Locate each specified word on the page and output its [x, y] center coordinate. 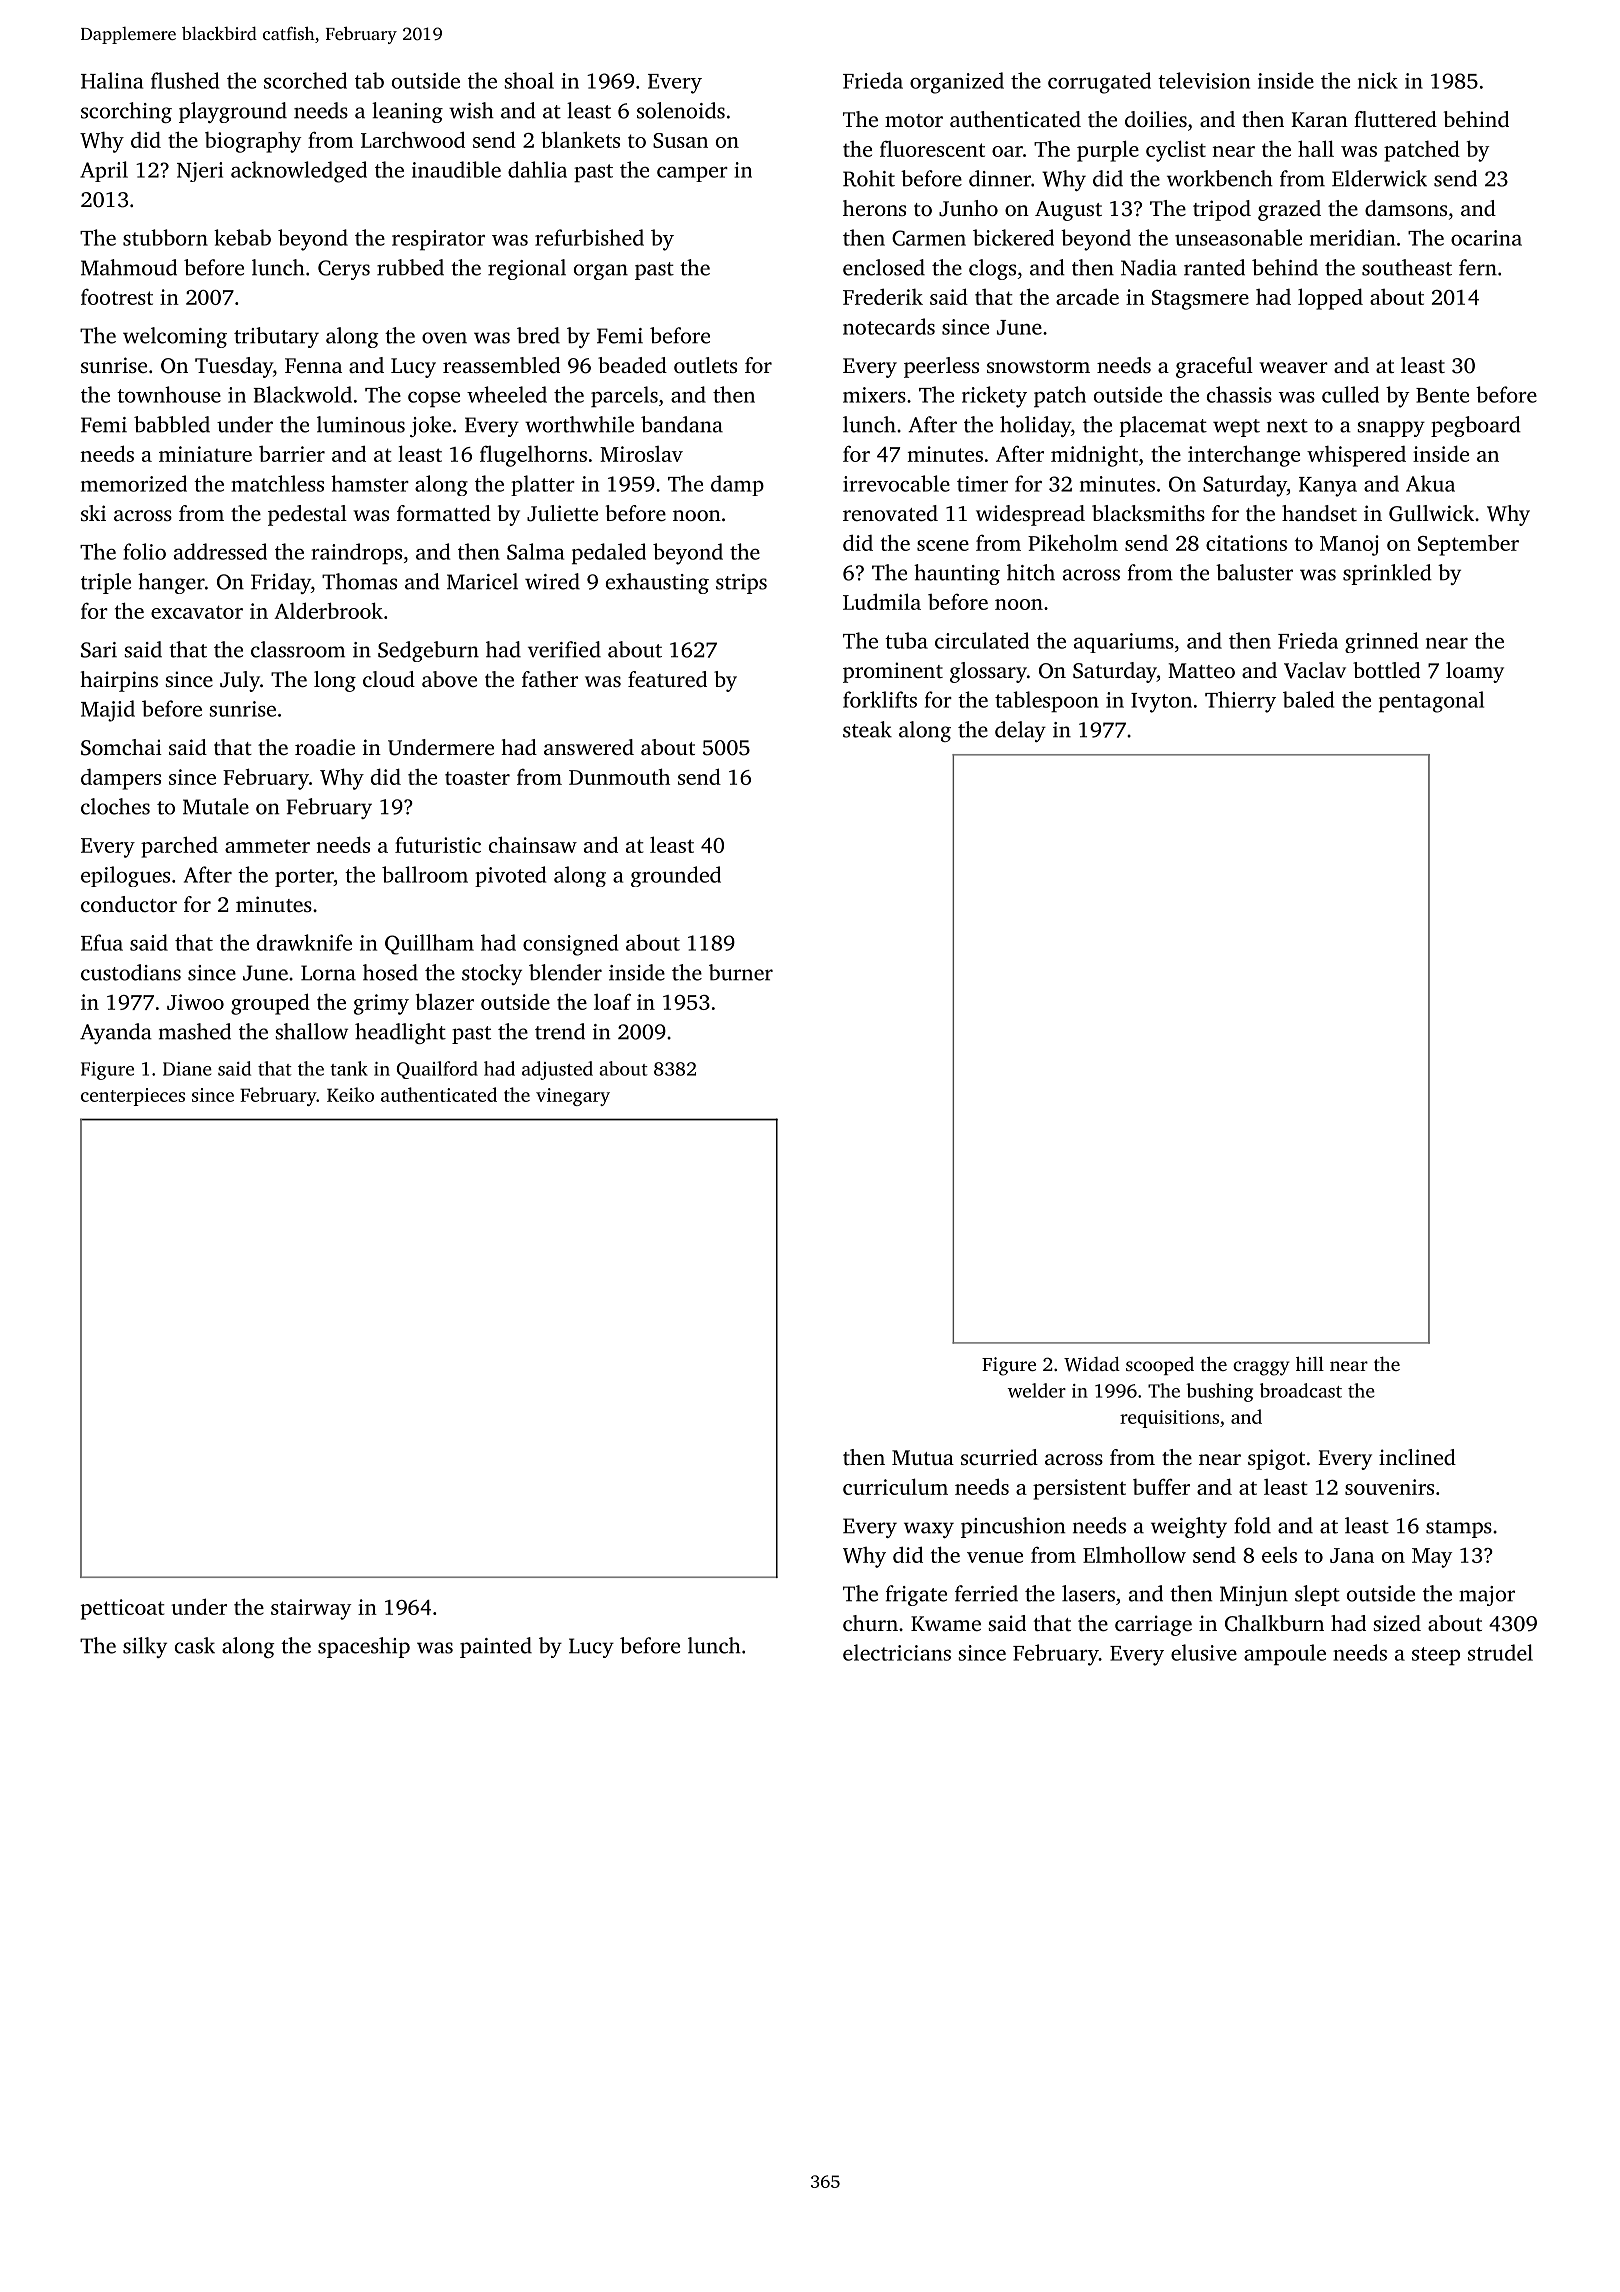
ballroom [425, 874]
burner [741, 972]
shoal [529, 80]
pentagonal [1431, 702]
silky [145, 1647]
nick [1378, 80]
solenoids [681, 110]
